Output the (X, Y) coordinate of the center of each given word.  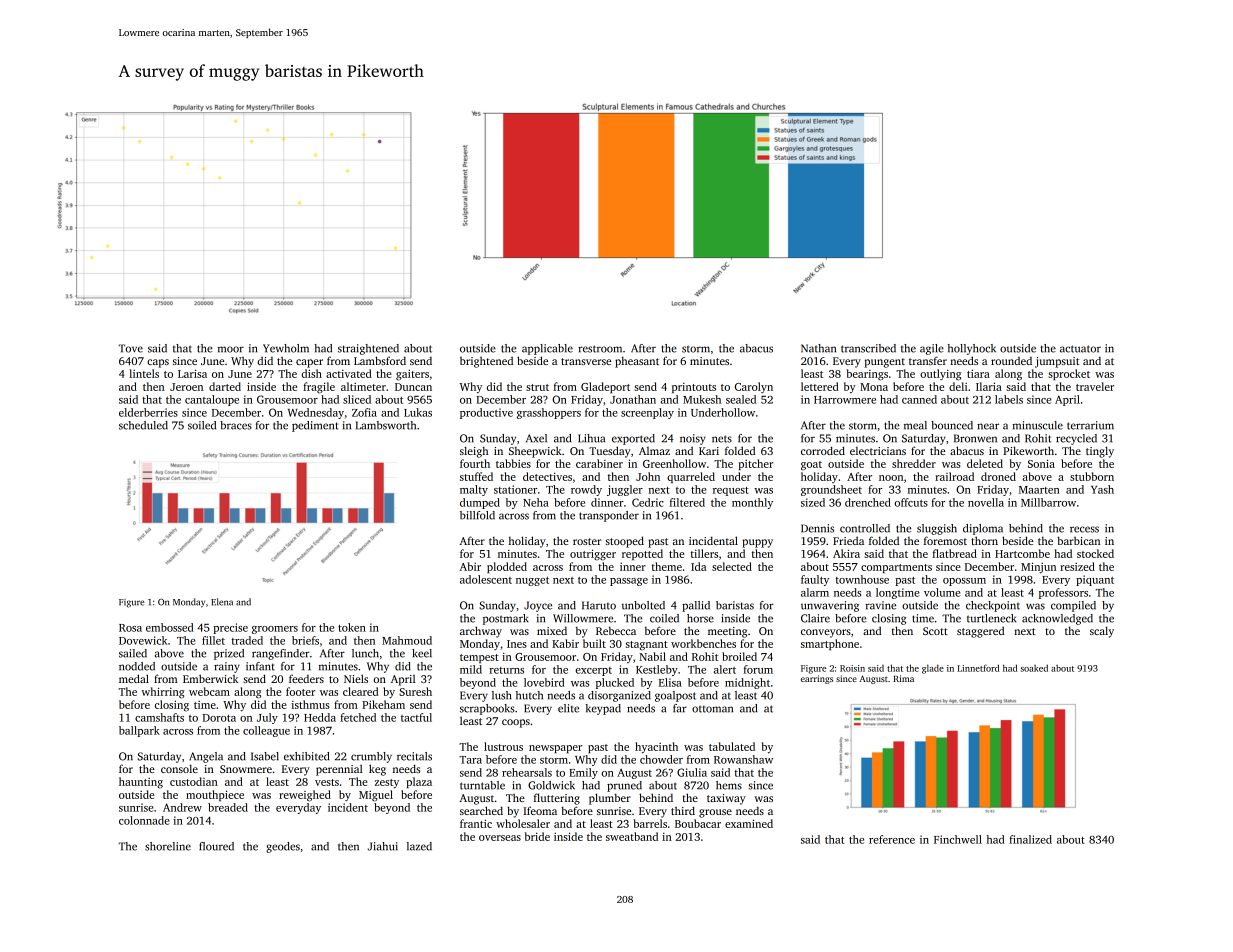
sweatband (632, 836)
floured (216, 846)
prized (229, 654)
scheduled (143, 425)
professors (1063, 593)
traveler (1095, 386)
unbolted (643, 605)
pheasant (637, 362)
